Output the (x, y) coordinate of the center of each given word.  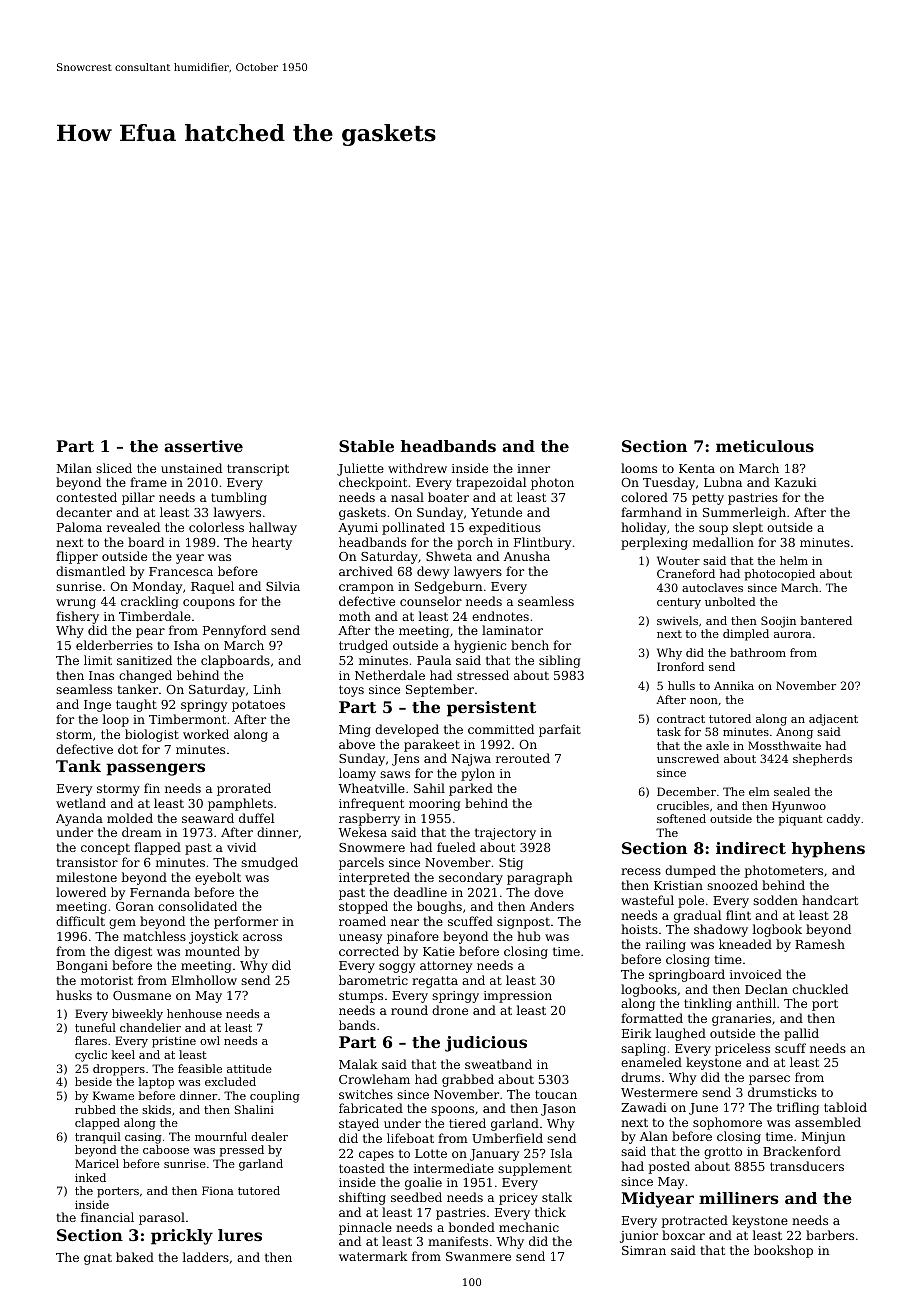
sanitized (144, 660)
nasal (407, 497)
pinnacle (365, 1228)
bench (530, 645)
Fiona (218, 1190)
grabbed (468, 1080)
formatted (652, 1018)
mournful (221, 1136)
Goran (135, 906)
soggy (397, 968)
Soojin (778, 622)
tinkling (708, 1004)
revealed (133, 527)
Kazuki (796, 482)
